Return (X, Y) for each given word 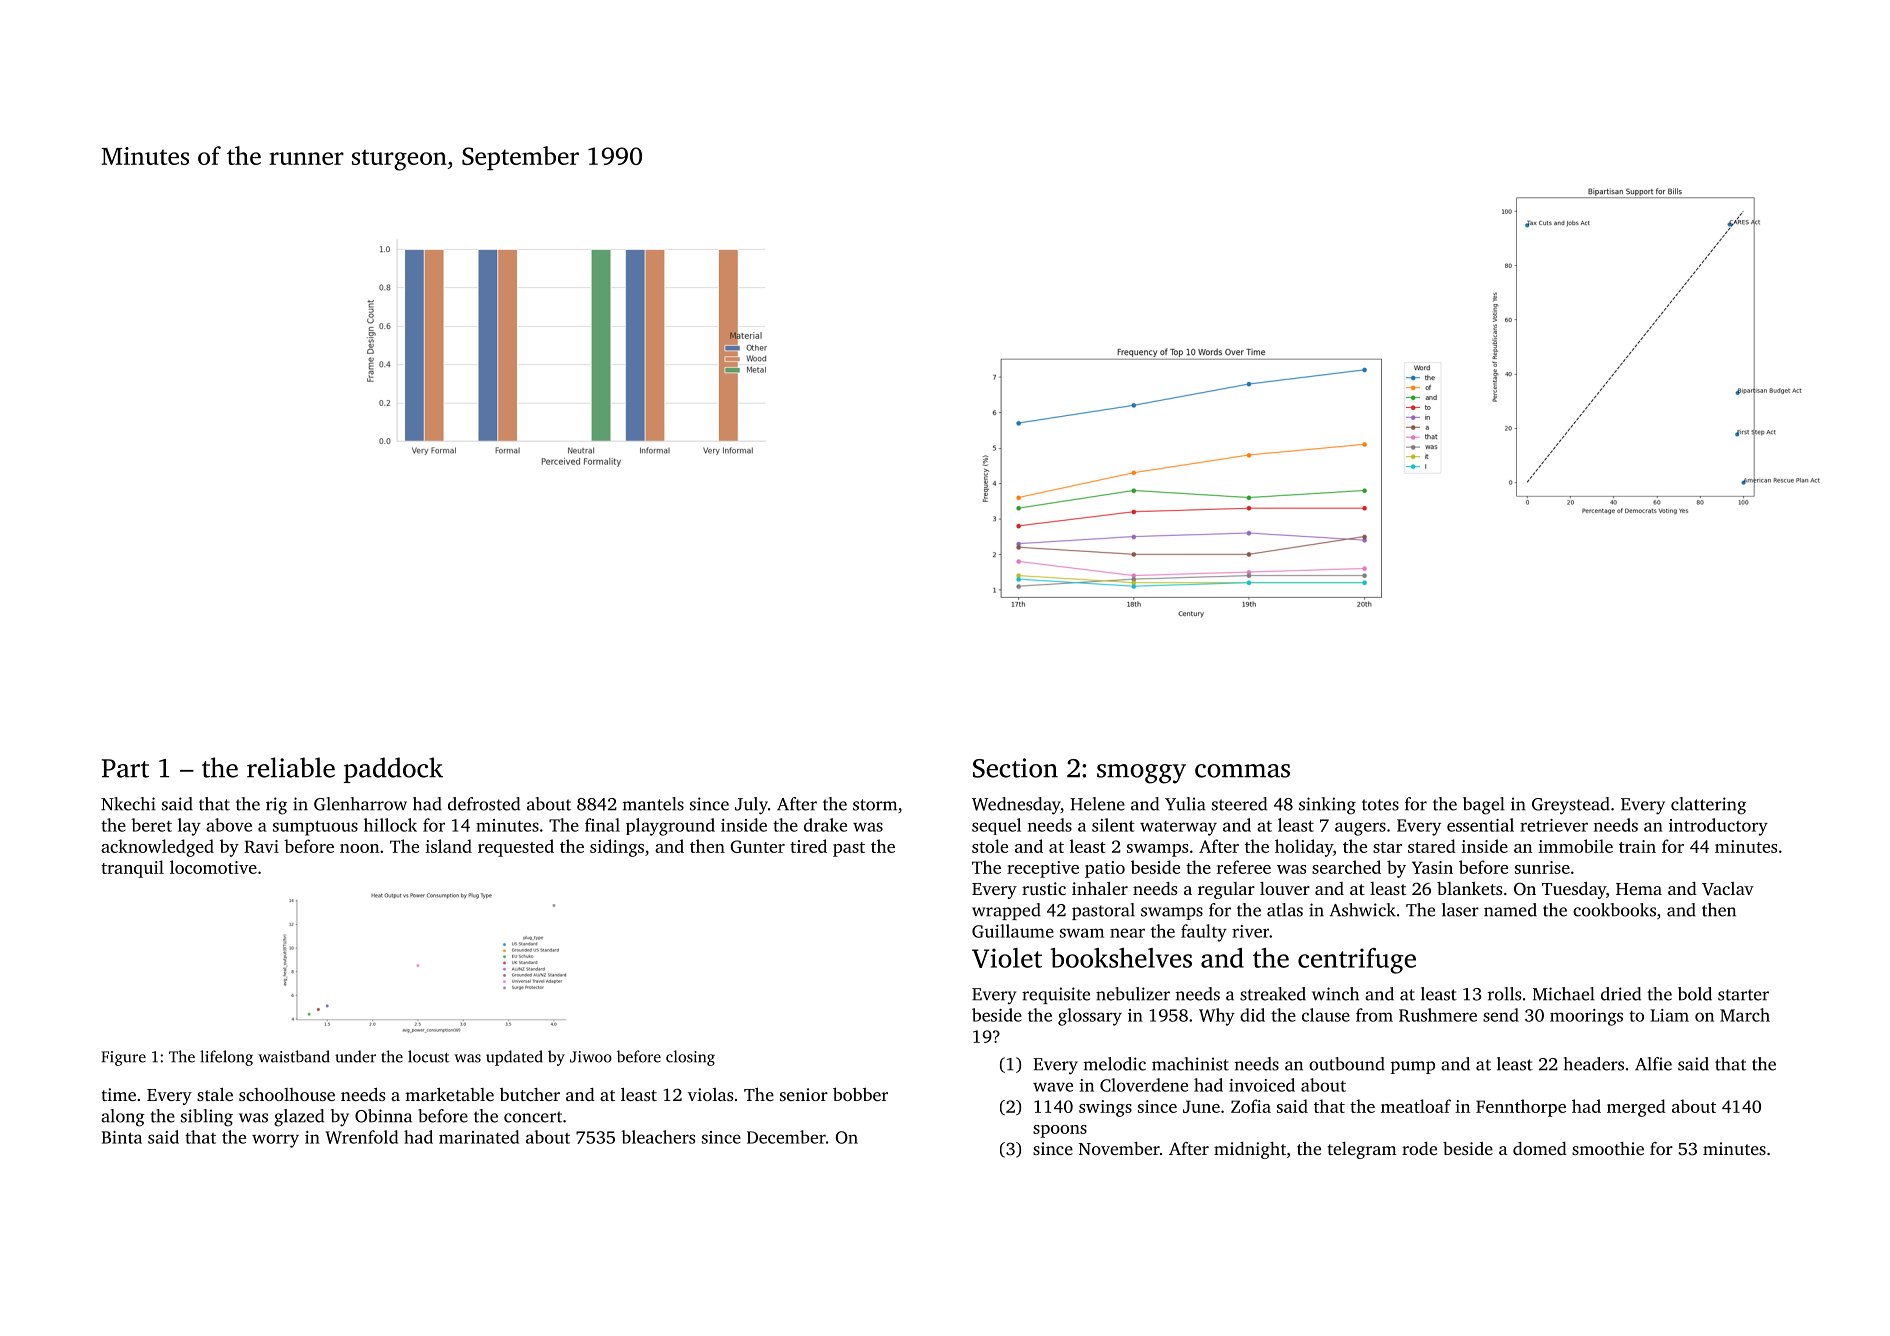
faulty (1204, 933)
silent (1113, 825)
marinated (479, 1137)
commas (1242, 771)
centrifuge (1357, 961)
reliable (291, 767)
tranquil (132, 869)
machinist (1190, 1064)
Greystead (1571, 806)
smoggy (1141, 774)
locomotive (213, 867)
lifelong (226, 1058)
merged (1636, 1108)
